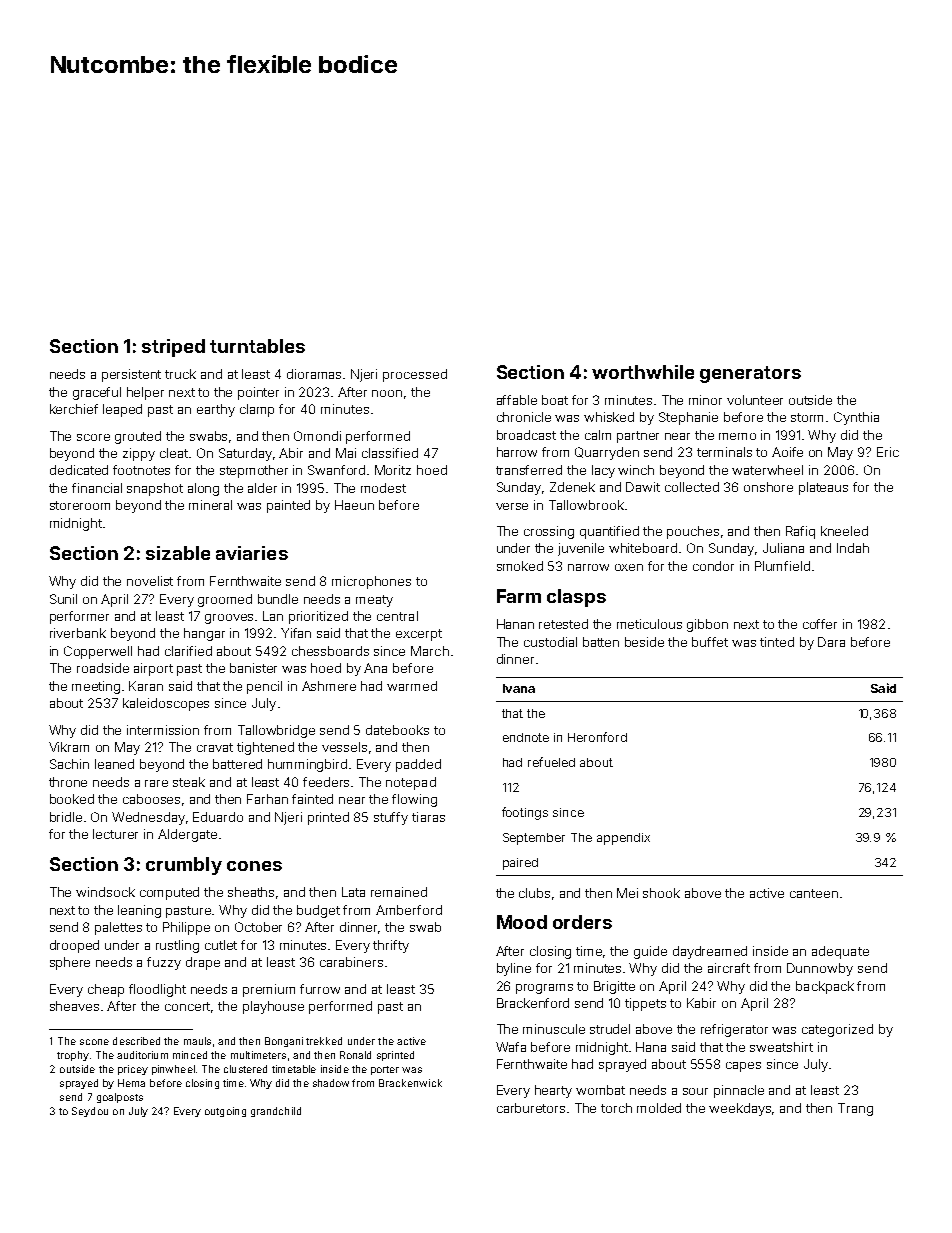  What do you see at coordinates (254, 471) in the screenshot?
I see `stepmother` at bounding box center [254, 471].
